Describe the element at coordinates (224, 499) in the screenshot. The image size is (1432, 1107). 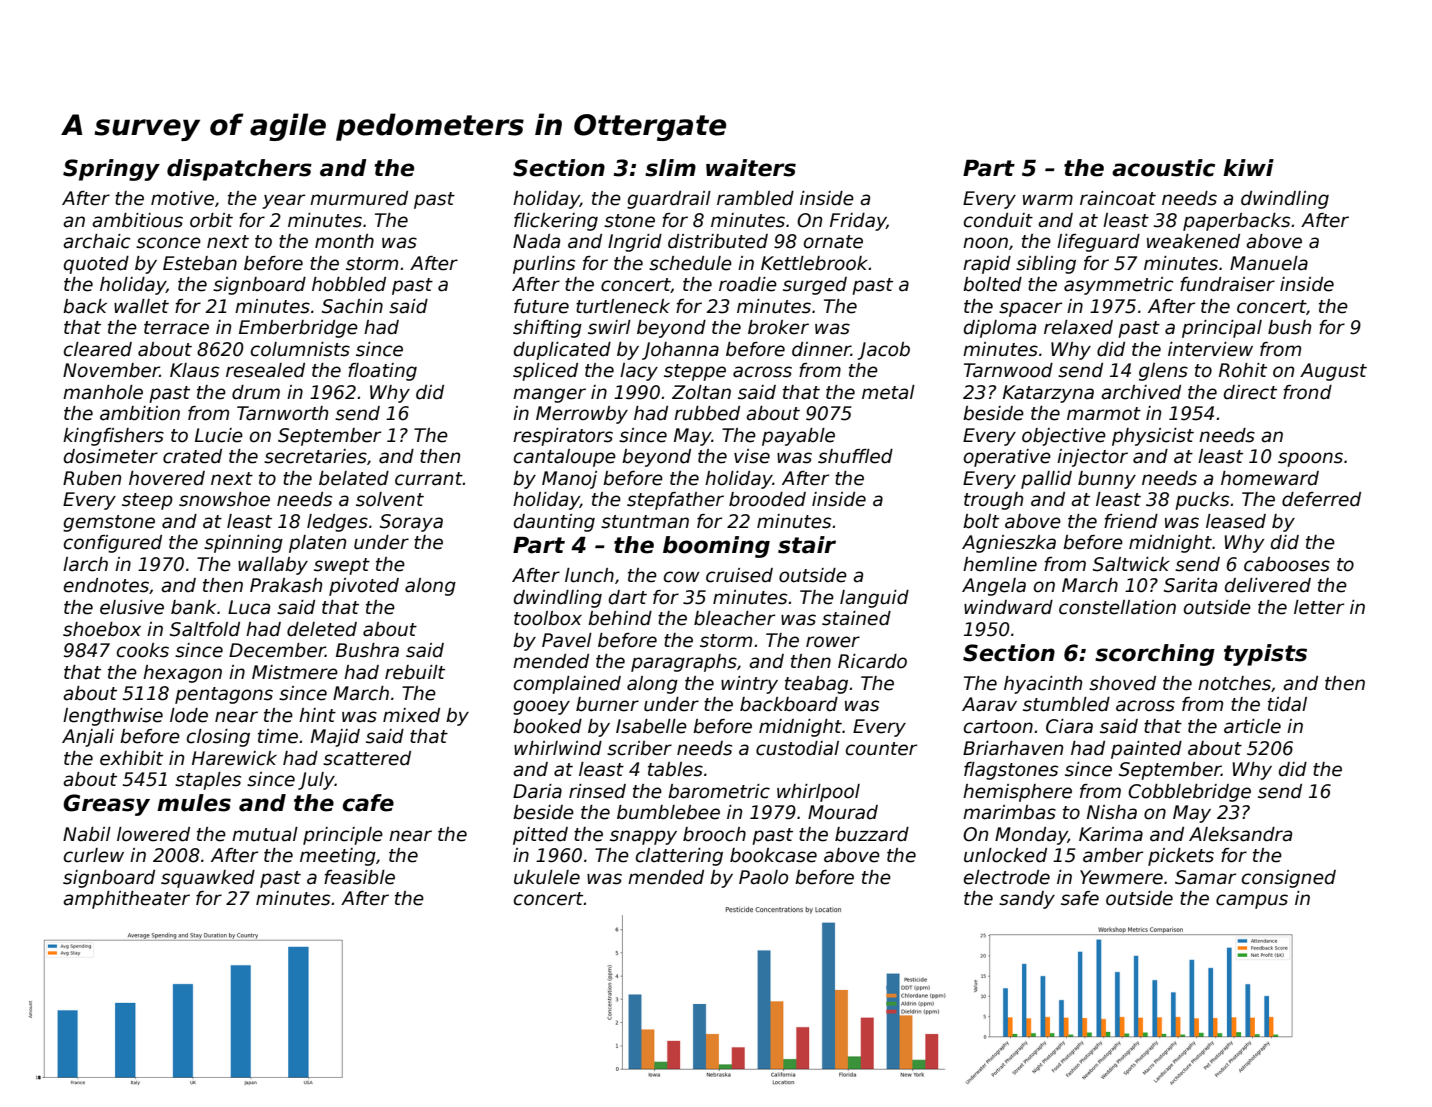
I see `snowshoe` at that location.
